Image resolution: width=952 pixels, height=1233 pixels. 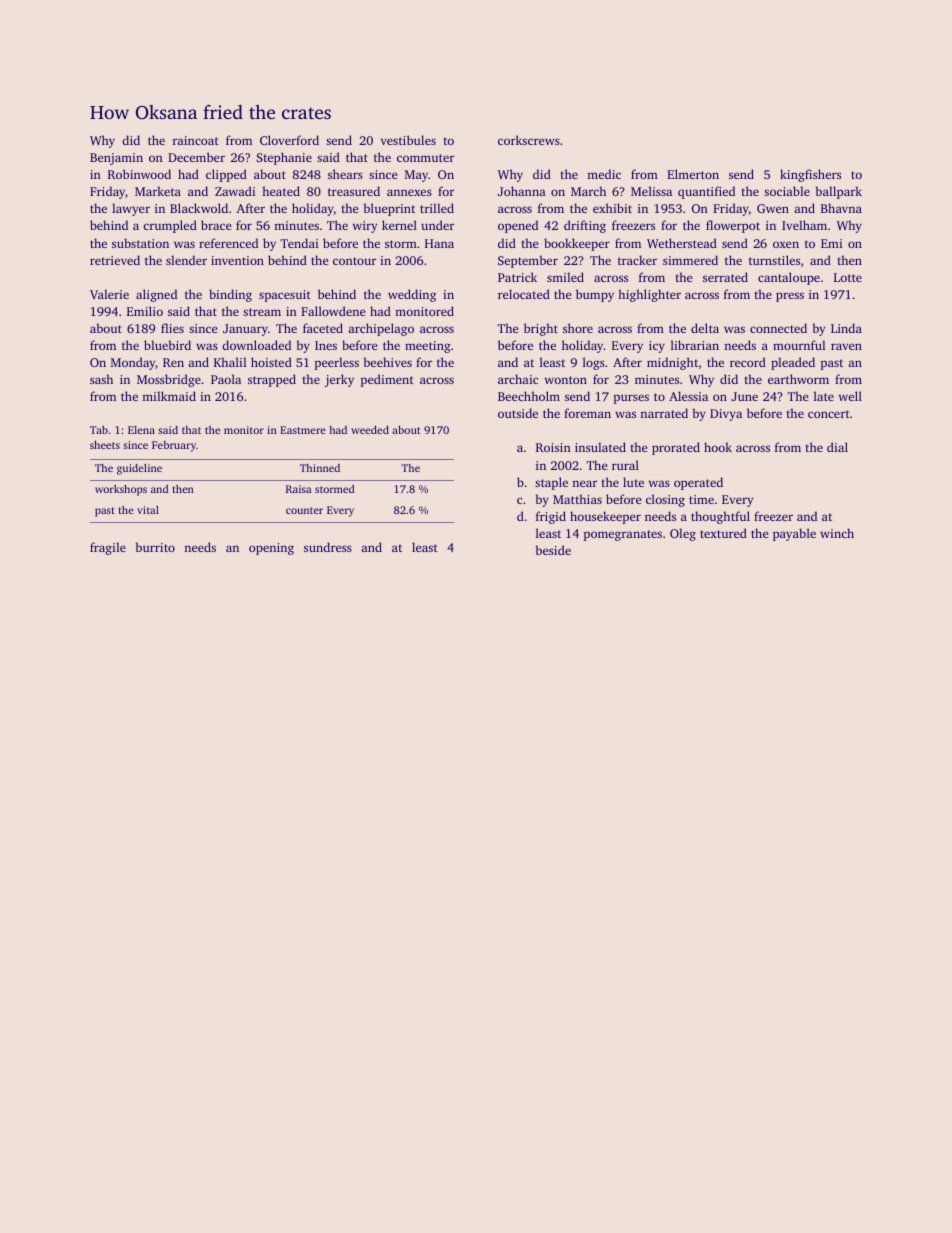 What do you see at coordinates (108, 548) in the document?
I see `fragile` at bounding box center [108, 548].
